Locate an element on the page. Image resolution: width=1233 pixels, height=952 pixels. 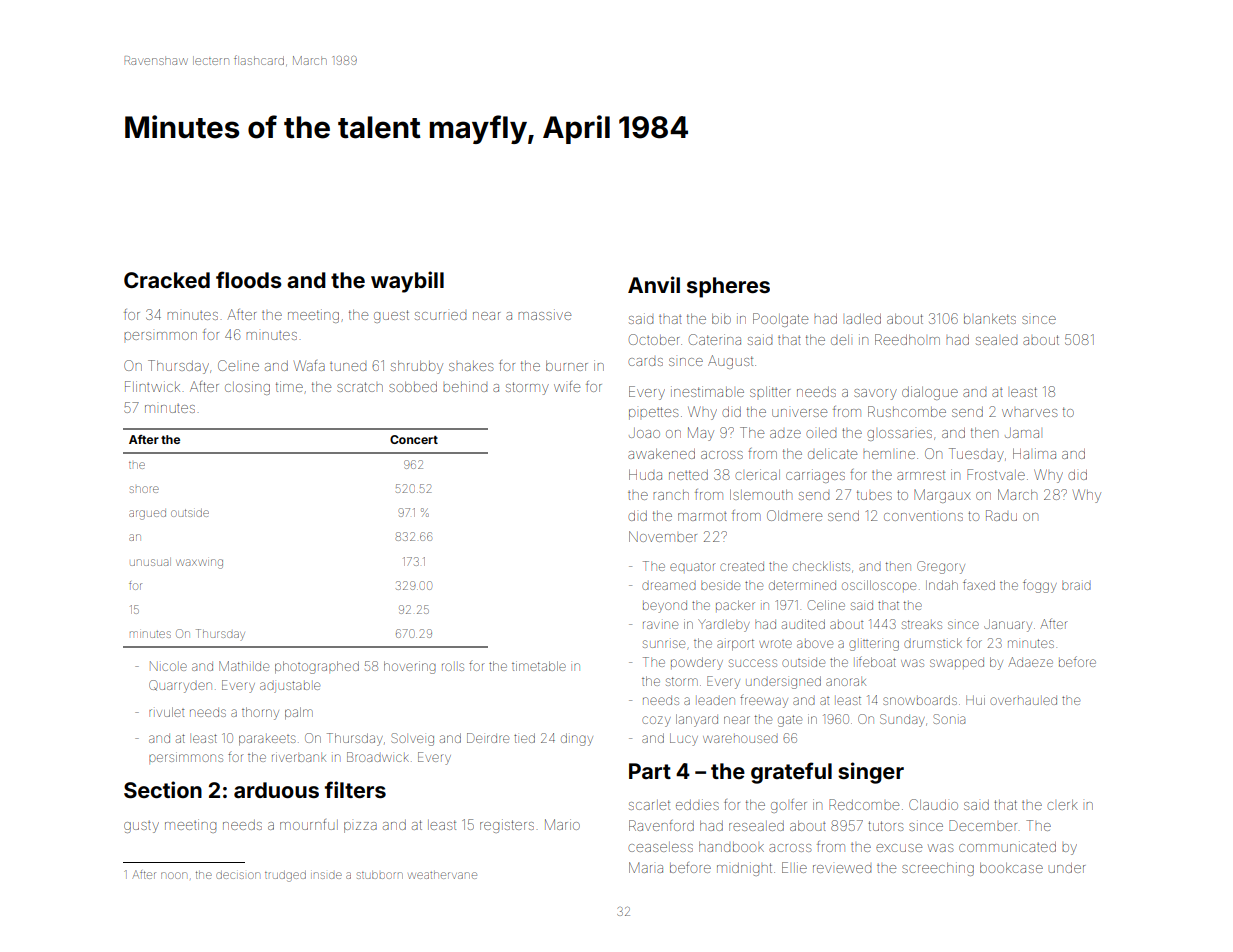
parakeets is located at coordinates (267, 740).
